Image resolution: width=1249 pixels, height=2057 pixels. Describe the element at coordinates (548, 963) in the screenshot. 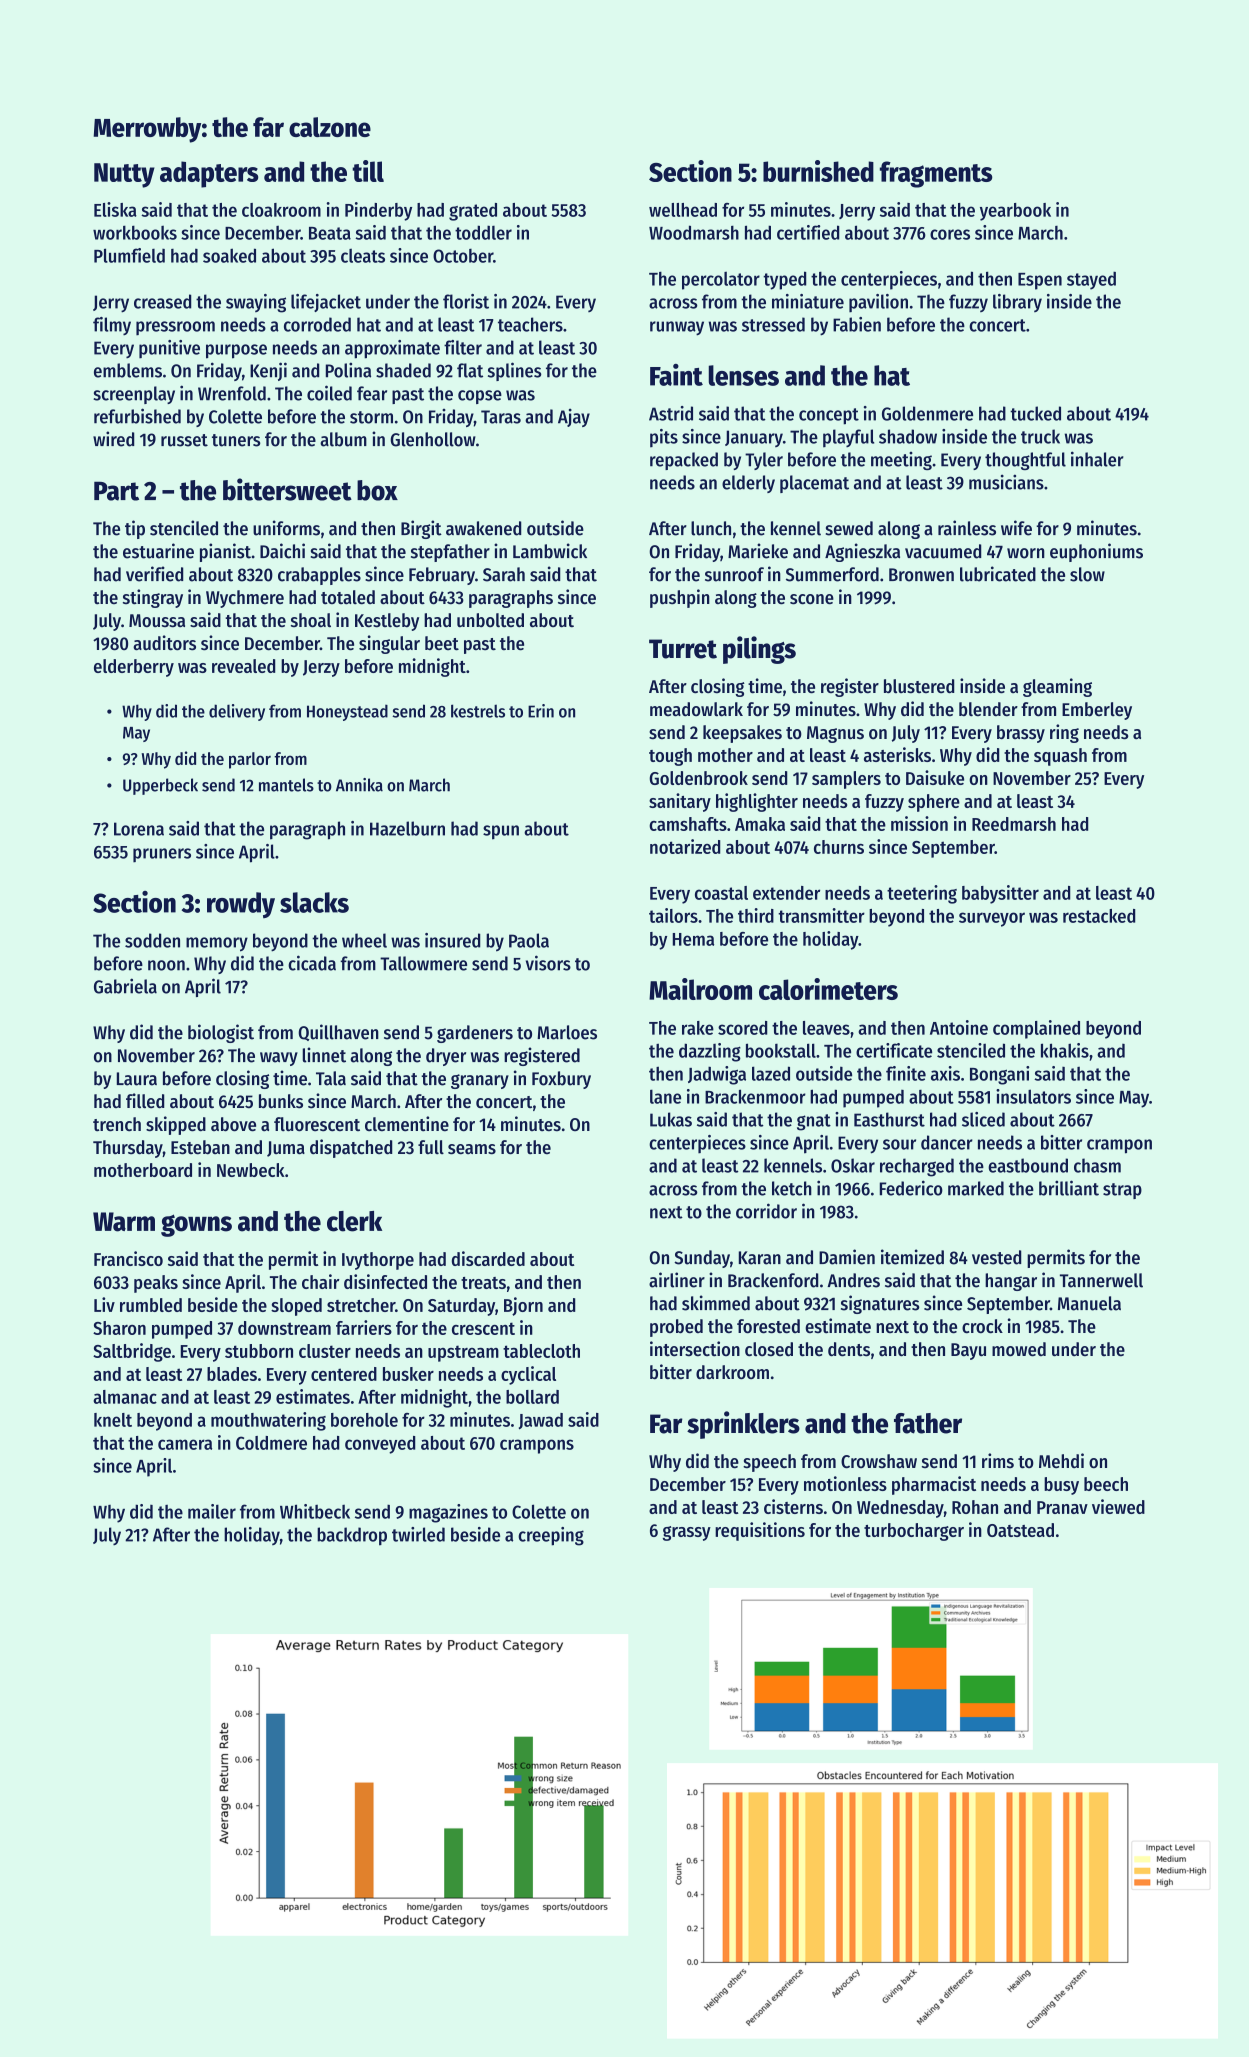

I see `visors` at that location.
